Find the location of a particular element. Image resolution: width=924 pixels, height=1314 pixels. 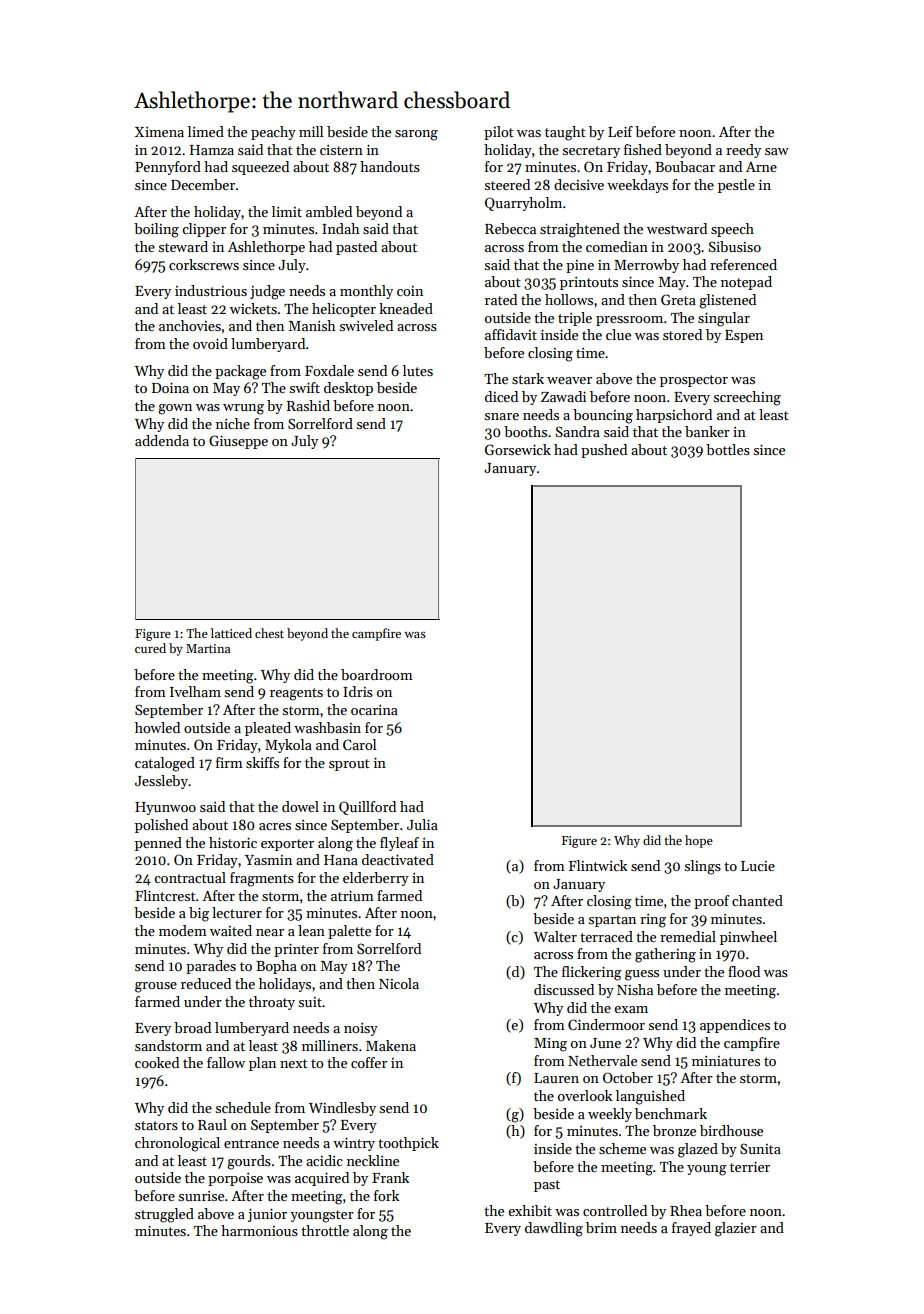

screeching is located at coordinates (747, 398).
